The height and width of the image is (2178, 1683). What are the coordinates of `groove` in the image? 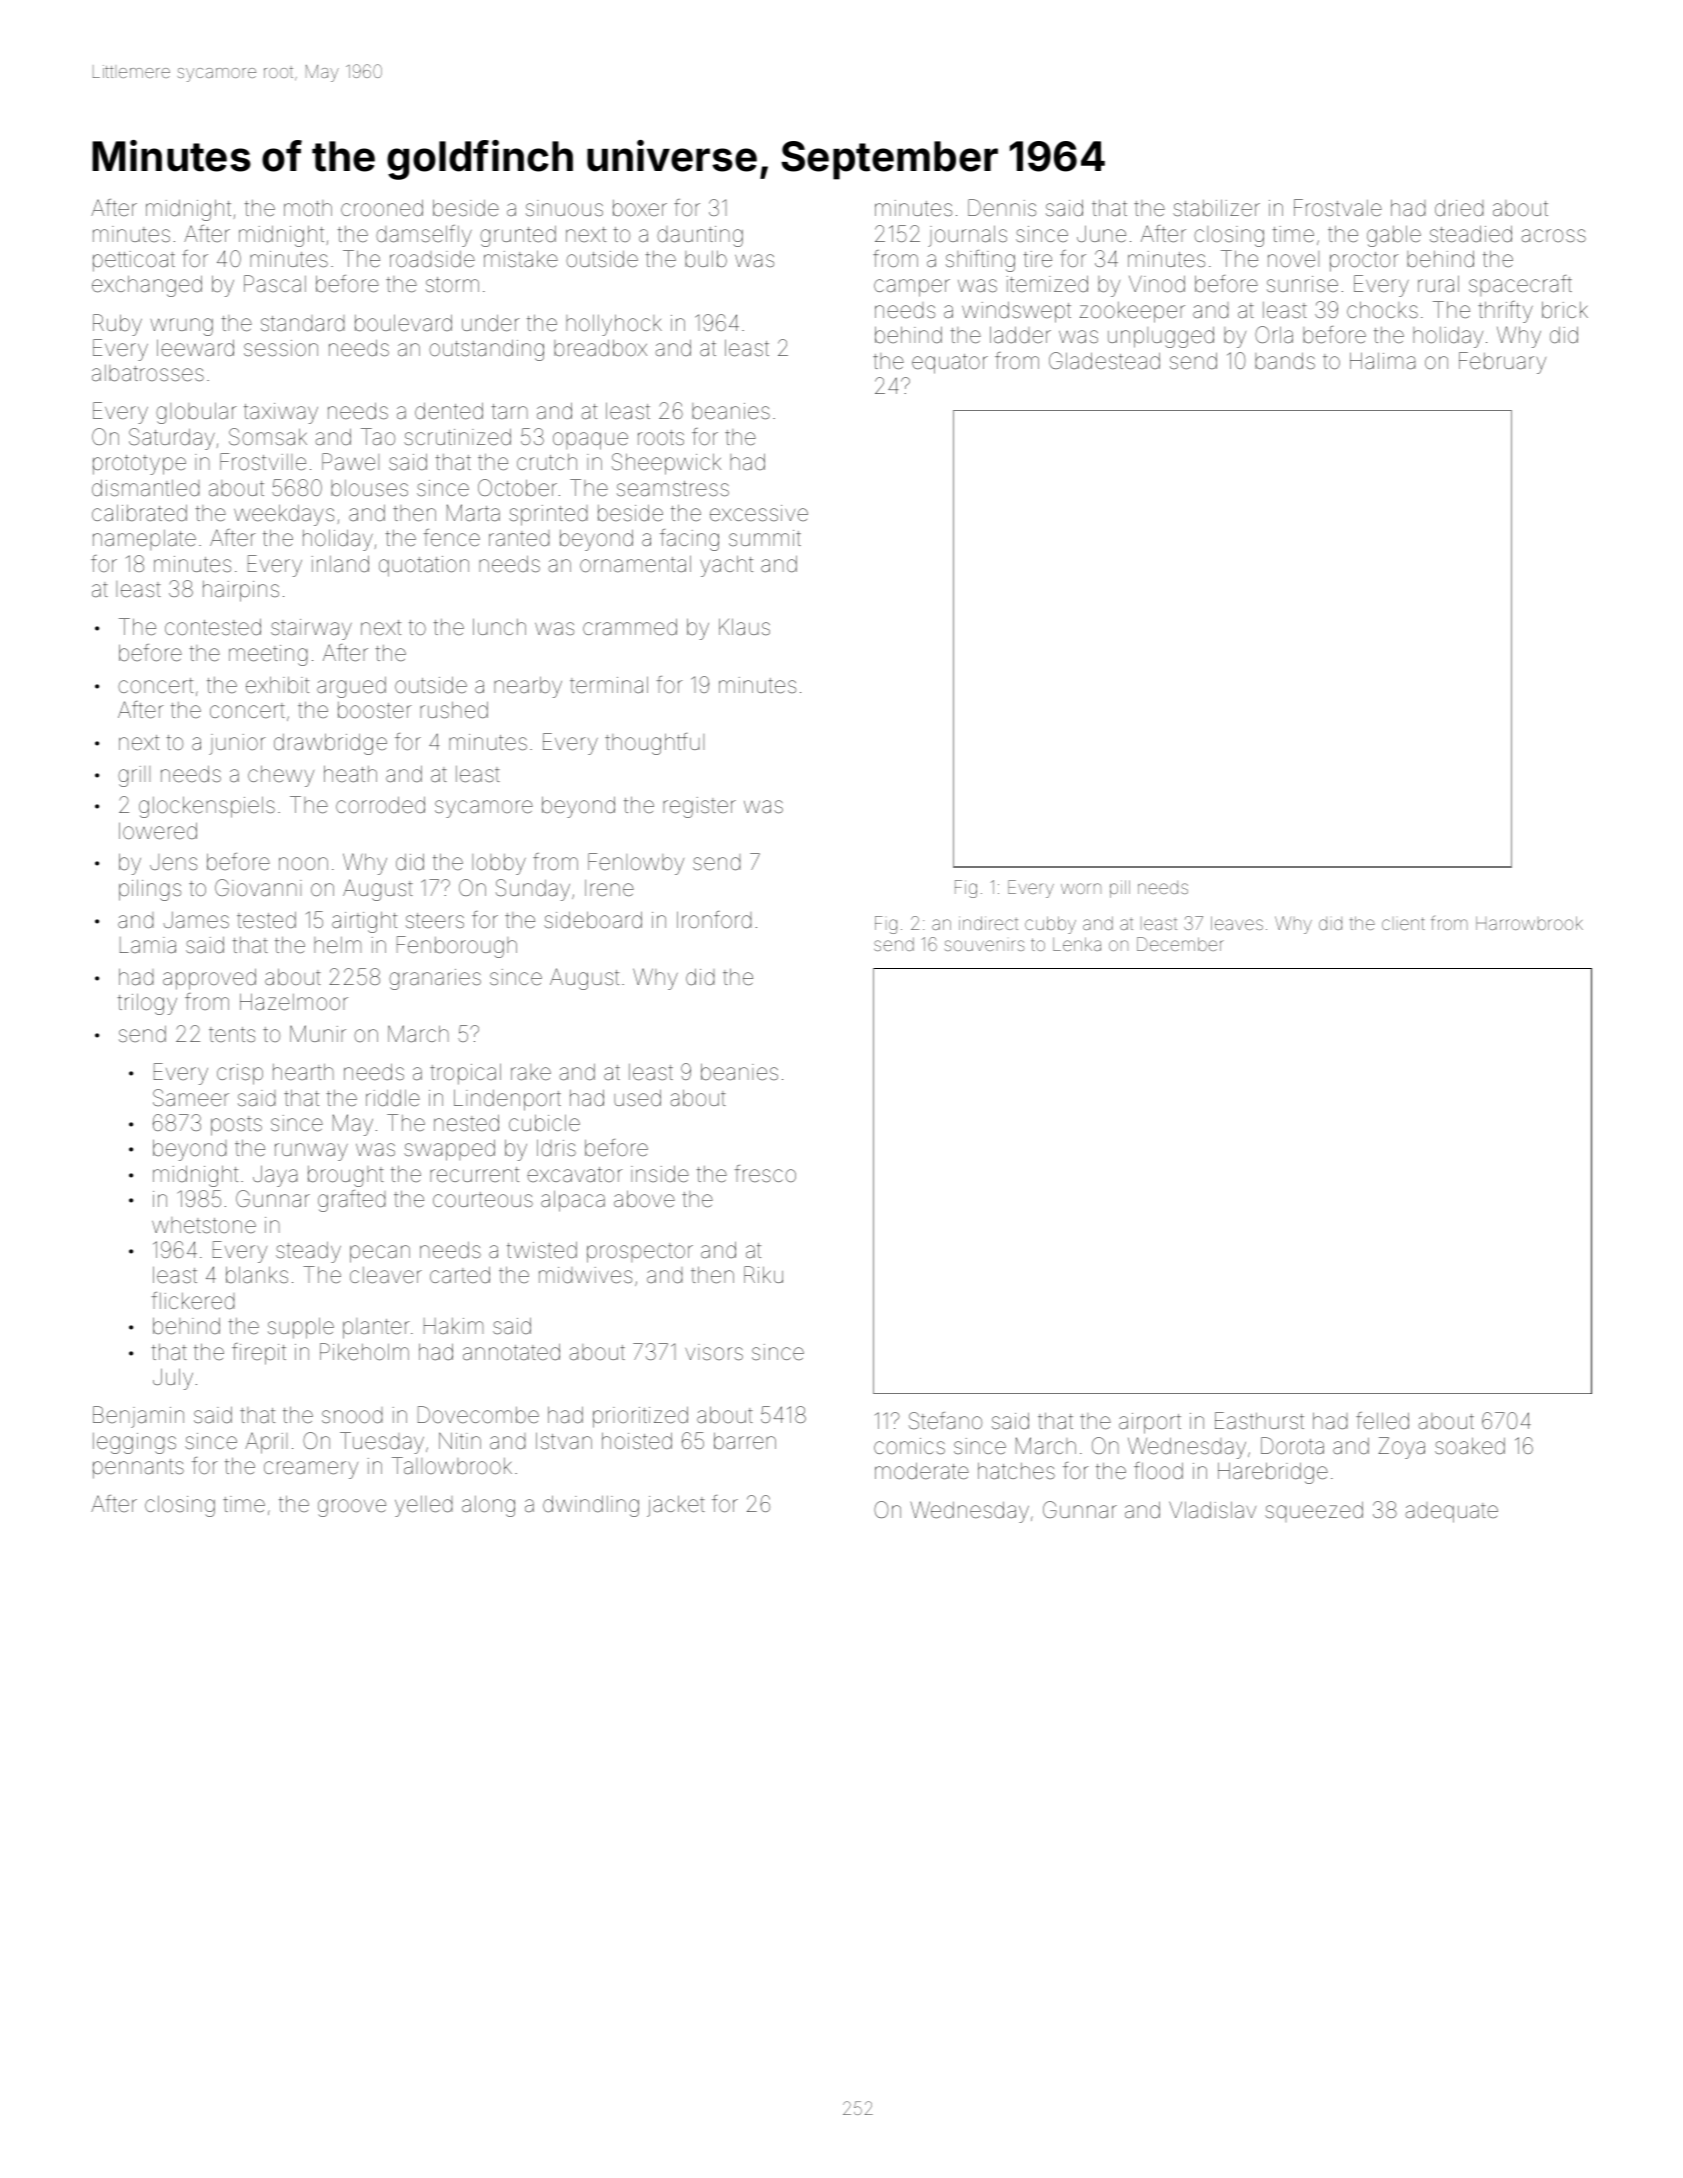 It's located at (352, 1508).
